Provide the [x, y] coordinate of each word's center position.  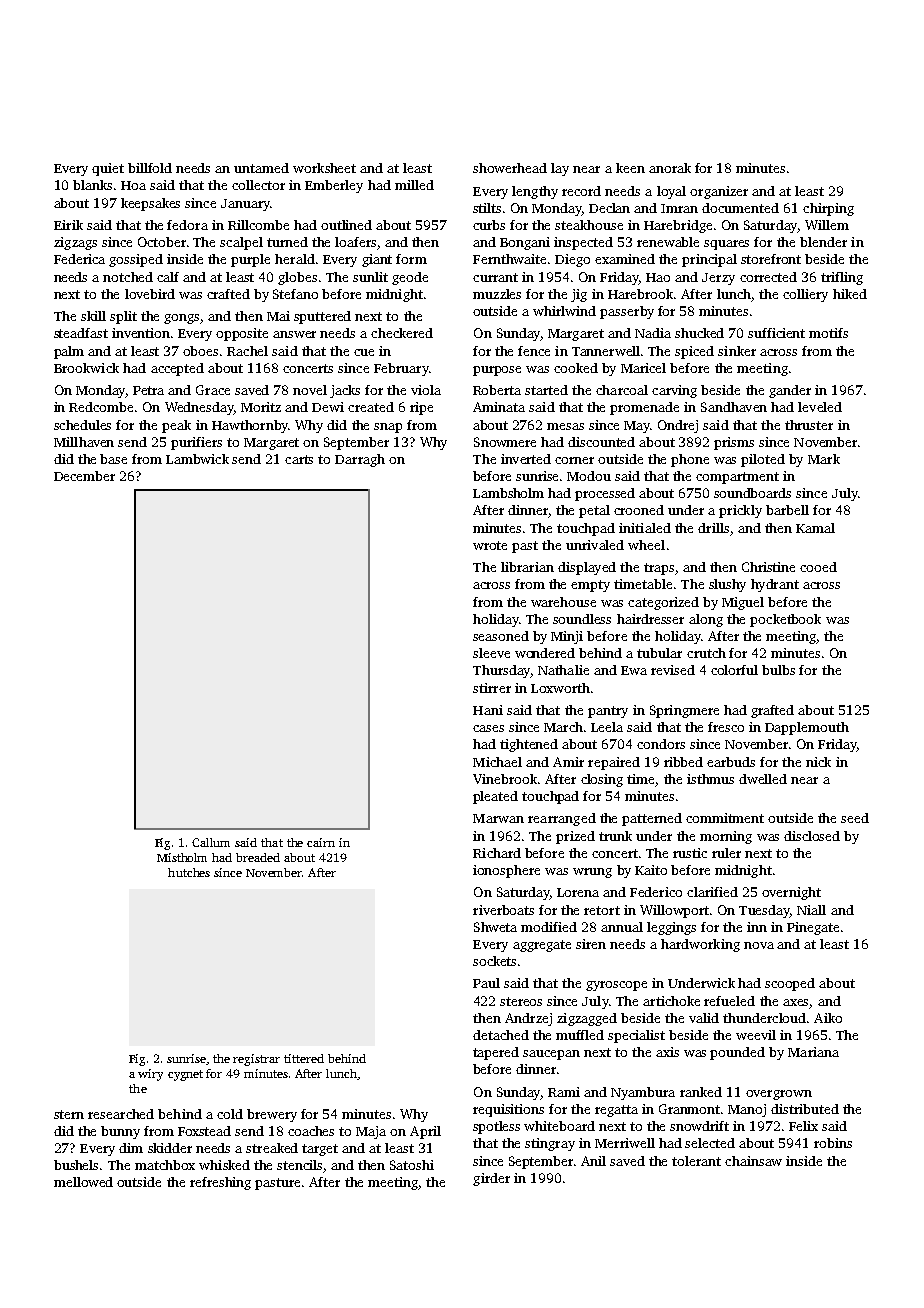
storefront [771, 259]
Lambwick [197, 459]
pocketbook [785, 620]
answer [294, 334]
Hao [658, 277]
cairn [321, 842]
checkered [402, 333]
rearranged [562, 819]
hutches [189, 872]
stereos [521, 1001]
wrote [490, 545]
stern [69, 1114]
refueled [729, 1001]
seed [855, 818]
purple [250, 260]
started [546, 390]
